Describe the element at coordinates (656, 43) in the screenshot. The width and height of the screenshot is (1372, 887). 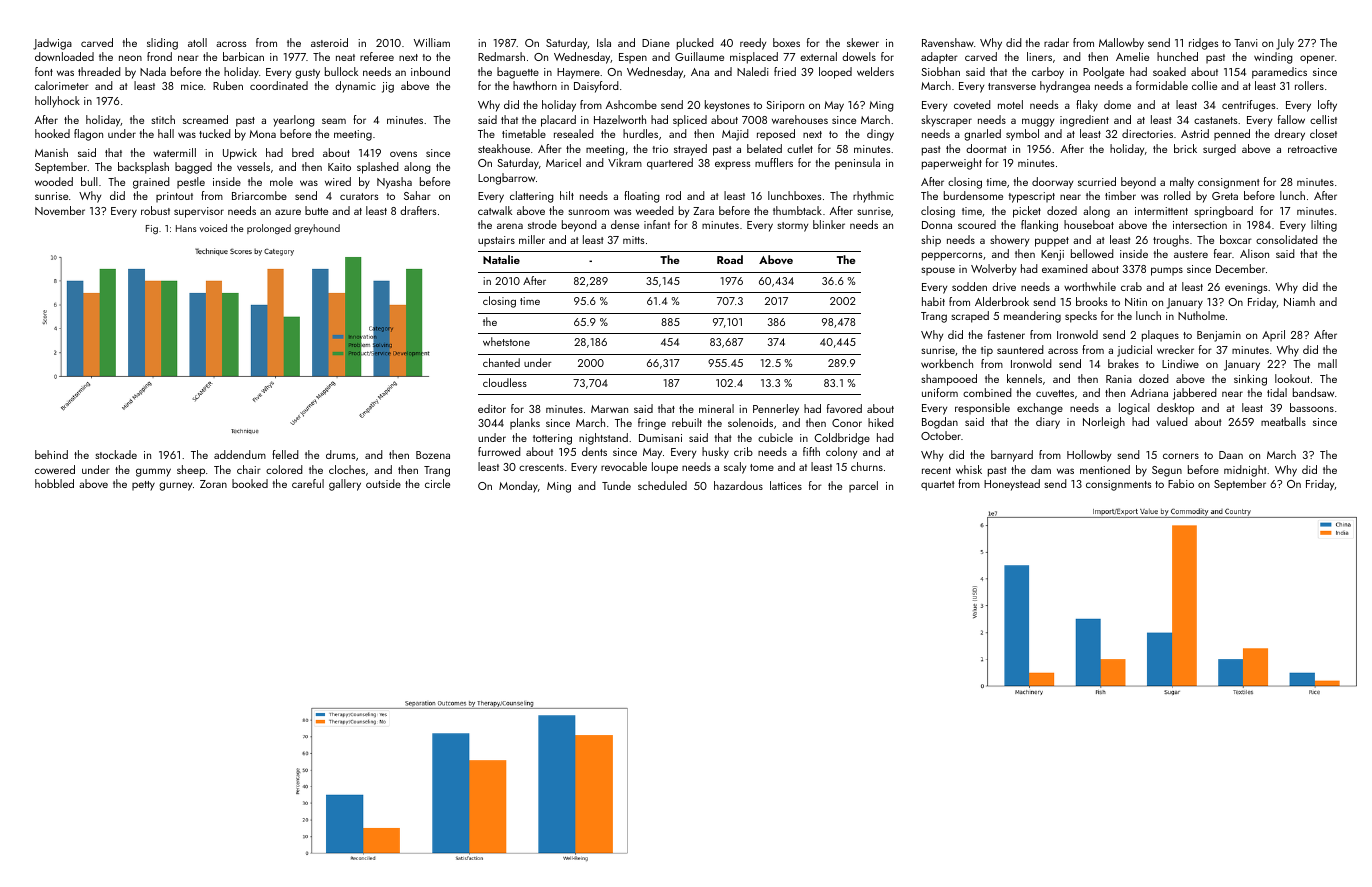
I see `Diane` at that location.
